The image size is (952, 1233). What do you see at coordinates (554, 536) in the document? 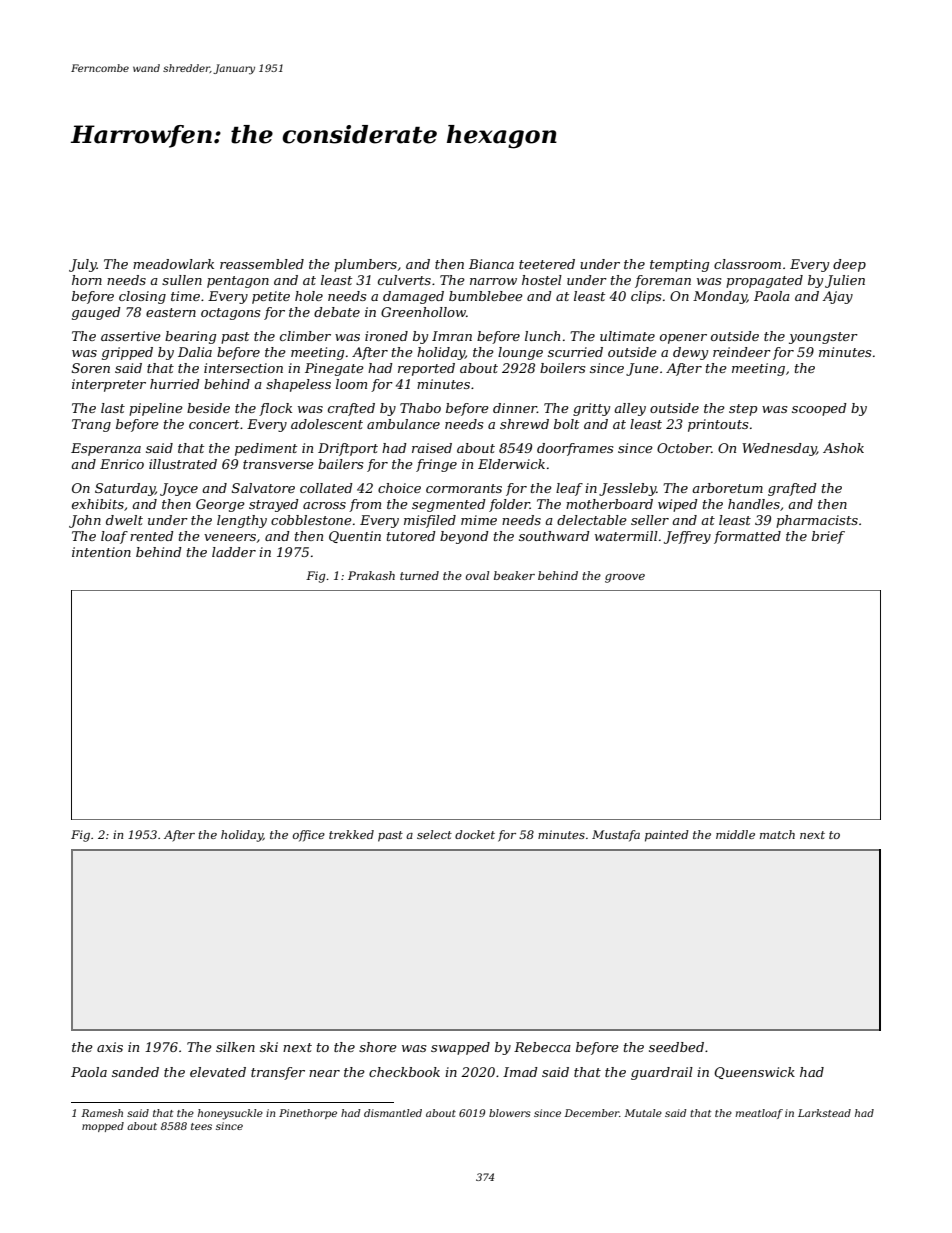
I see `southward` at bounding box center [554, 536].
